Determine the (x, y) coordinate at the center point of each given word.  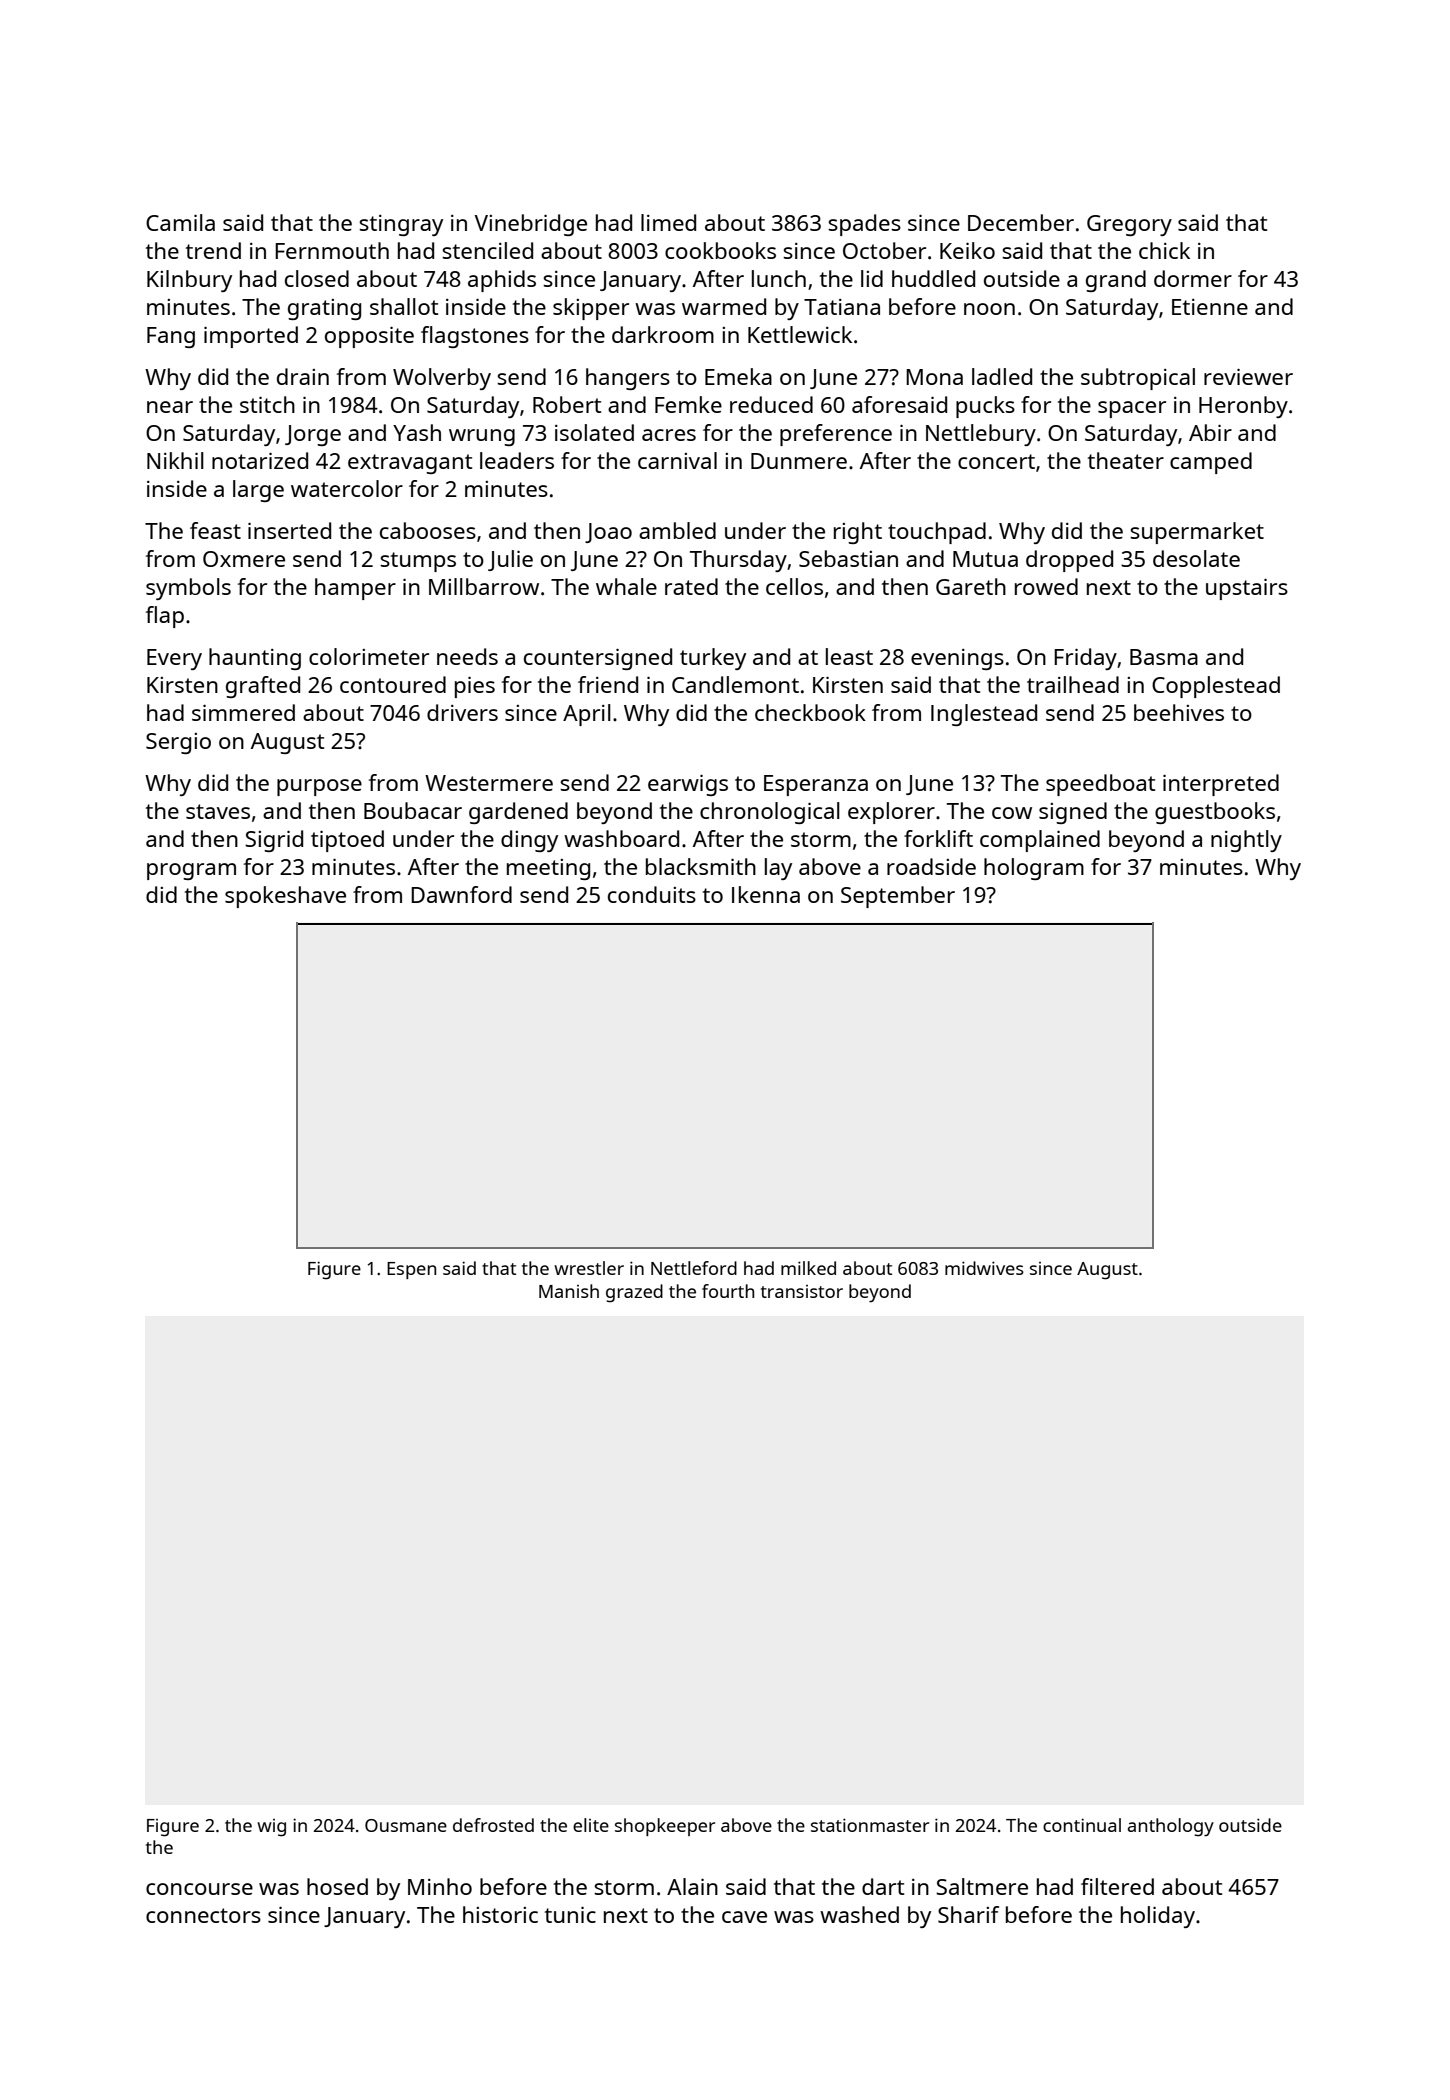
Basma (1164, 657)
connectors (203, 1915)
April (587, 715)
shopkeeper (665, 1827)
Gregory (1129, 225)
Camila (180, 222)
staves (218, 811)
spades (864, 225)
